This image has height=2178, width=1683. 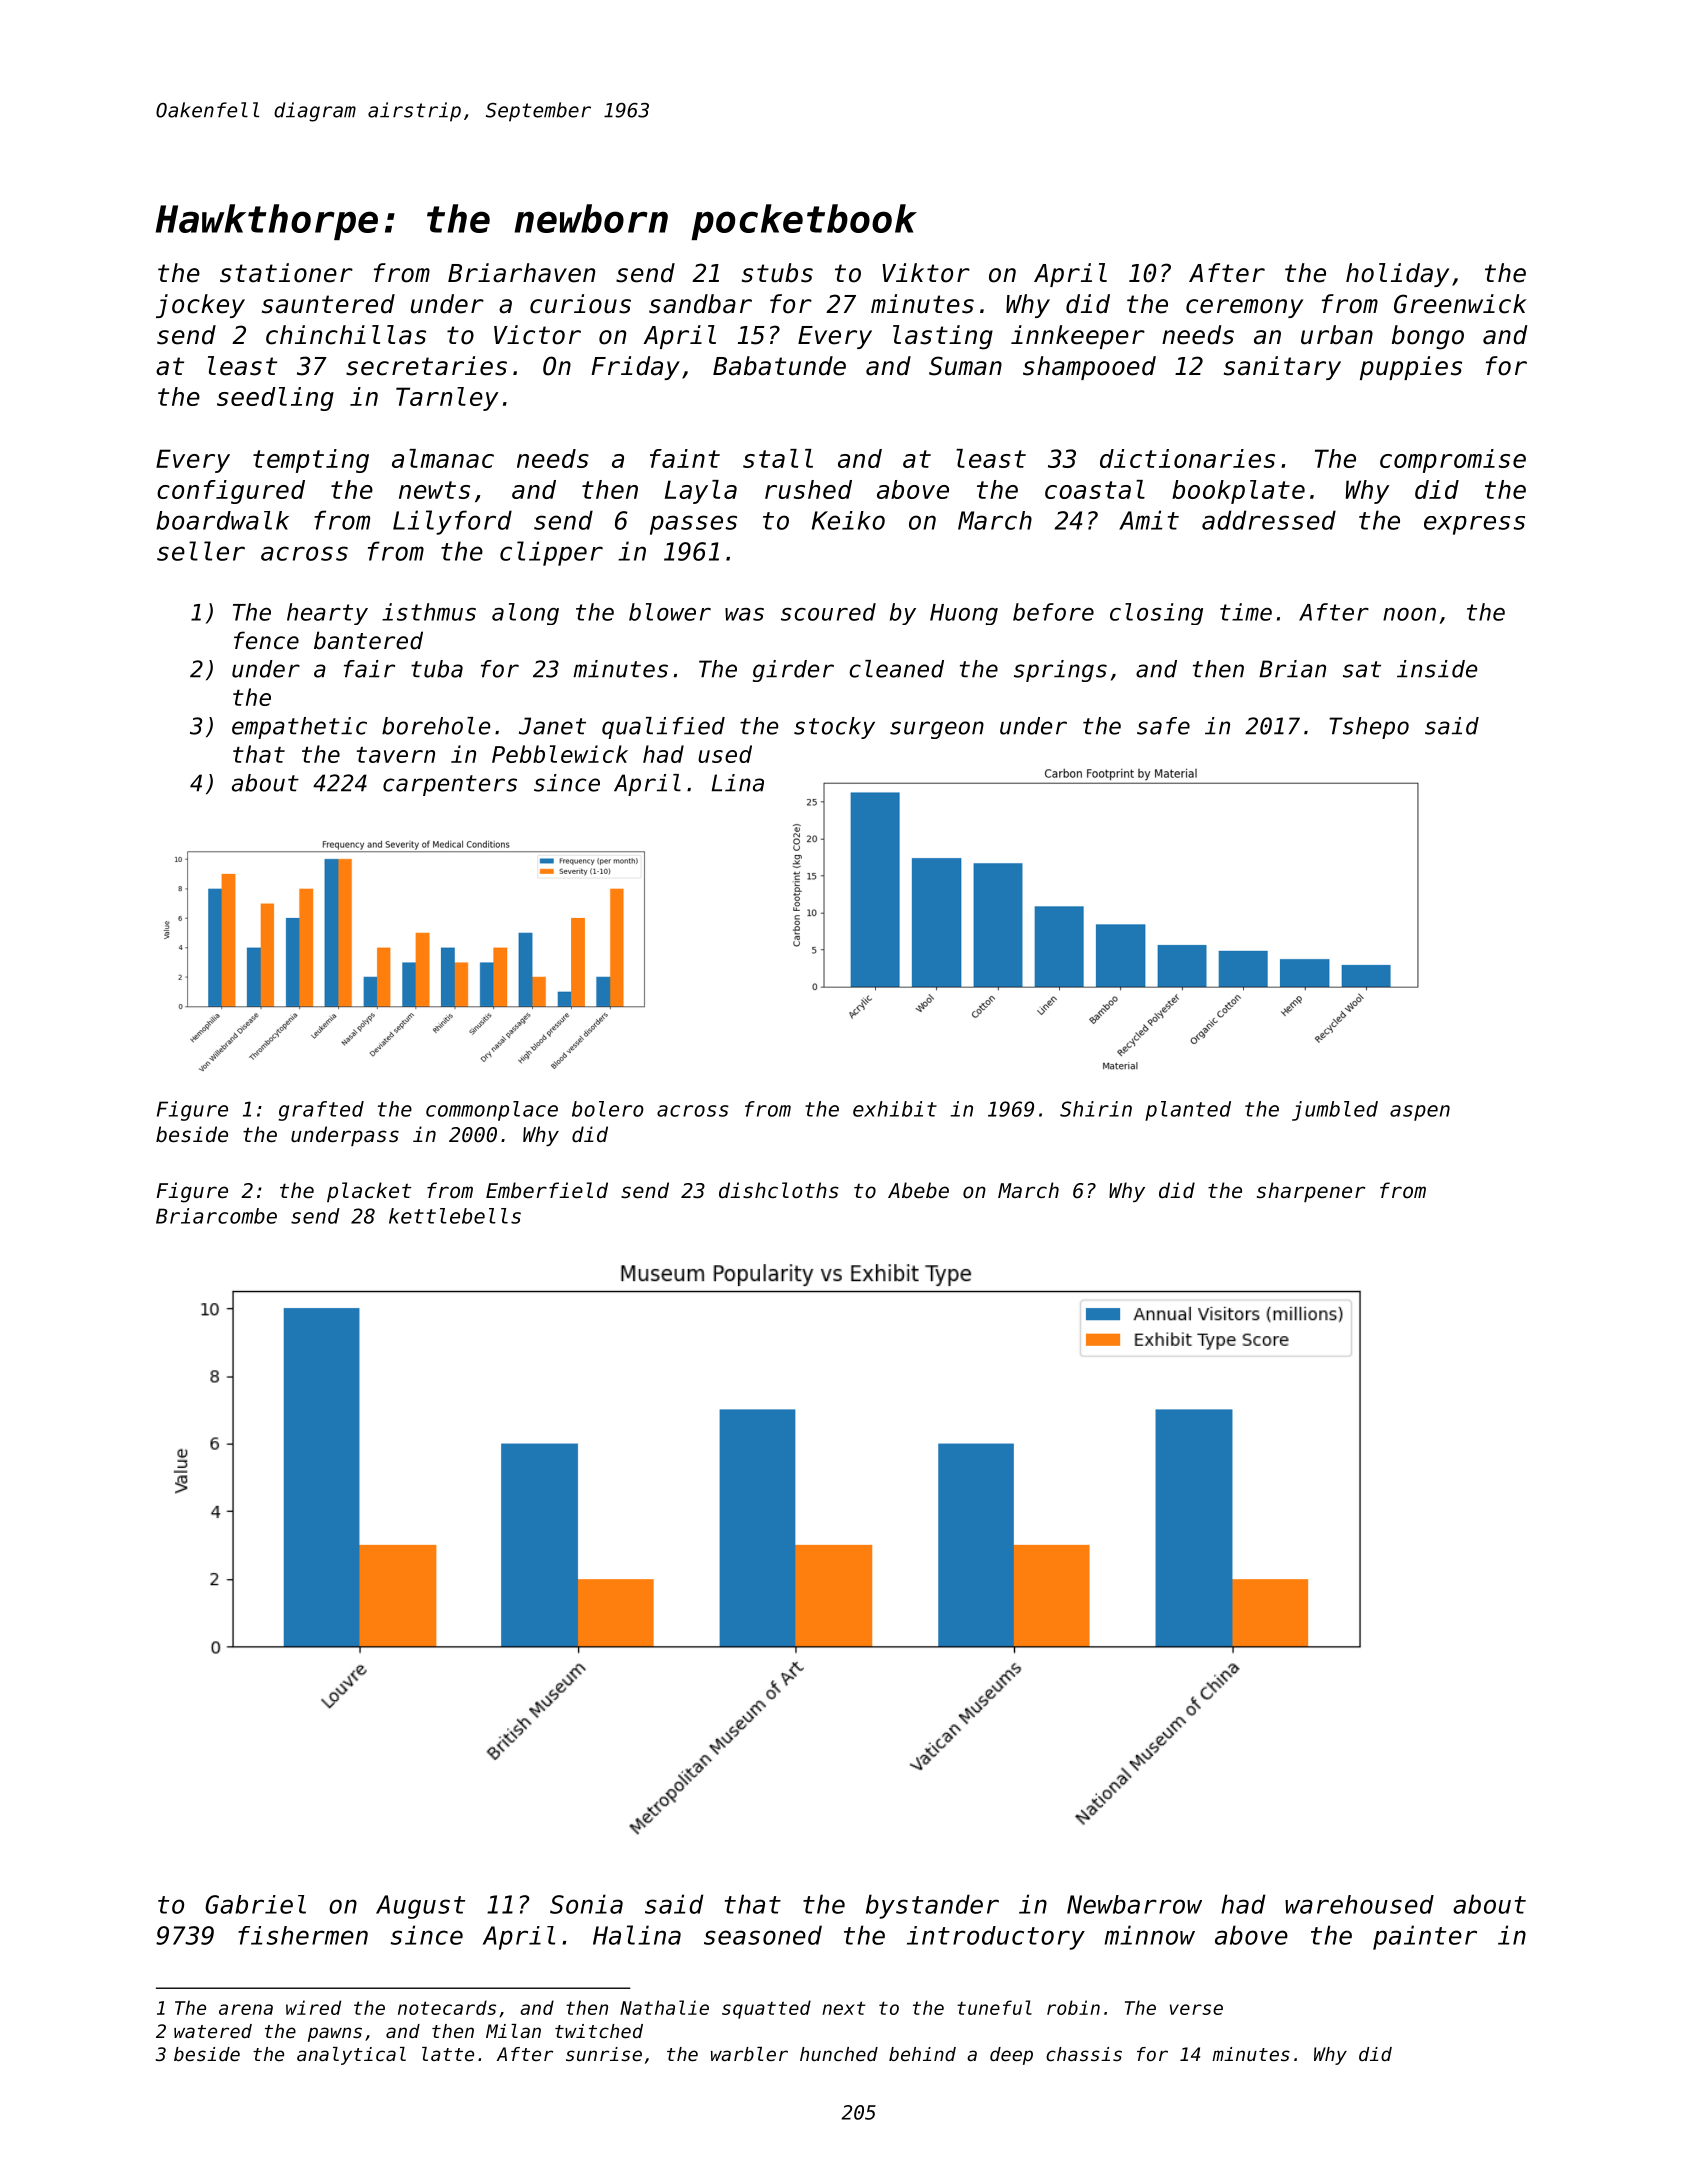 What do you see at coordinates (255, 1904) in the image?
I see `Gabriel` at bounding box center [255, 1904].
